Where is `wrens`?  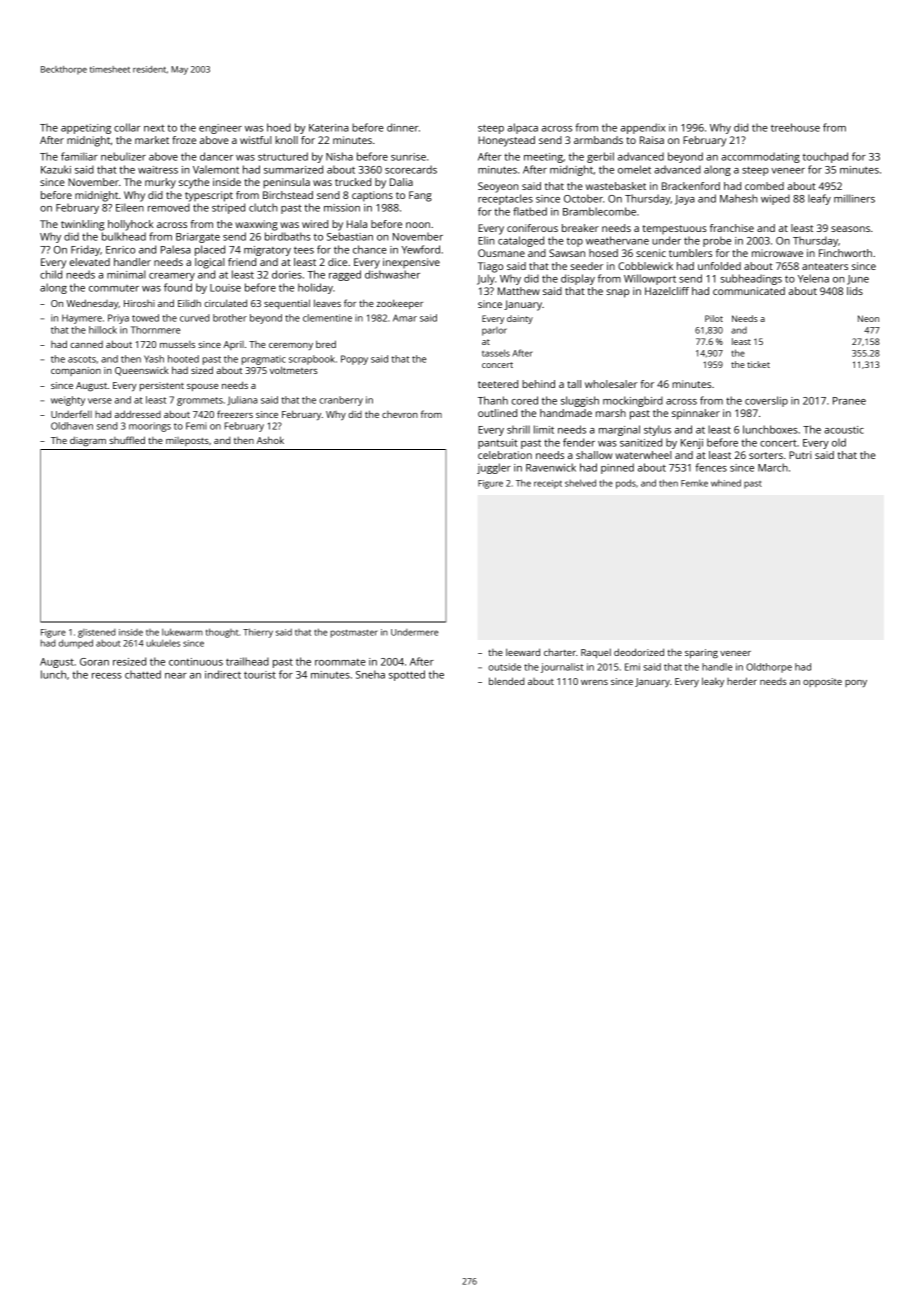
wrens is located at coordinates (594, 682).
